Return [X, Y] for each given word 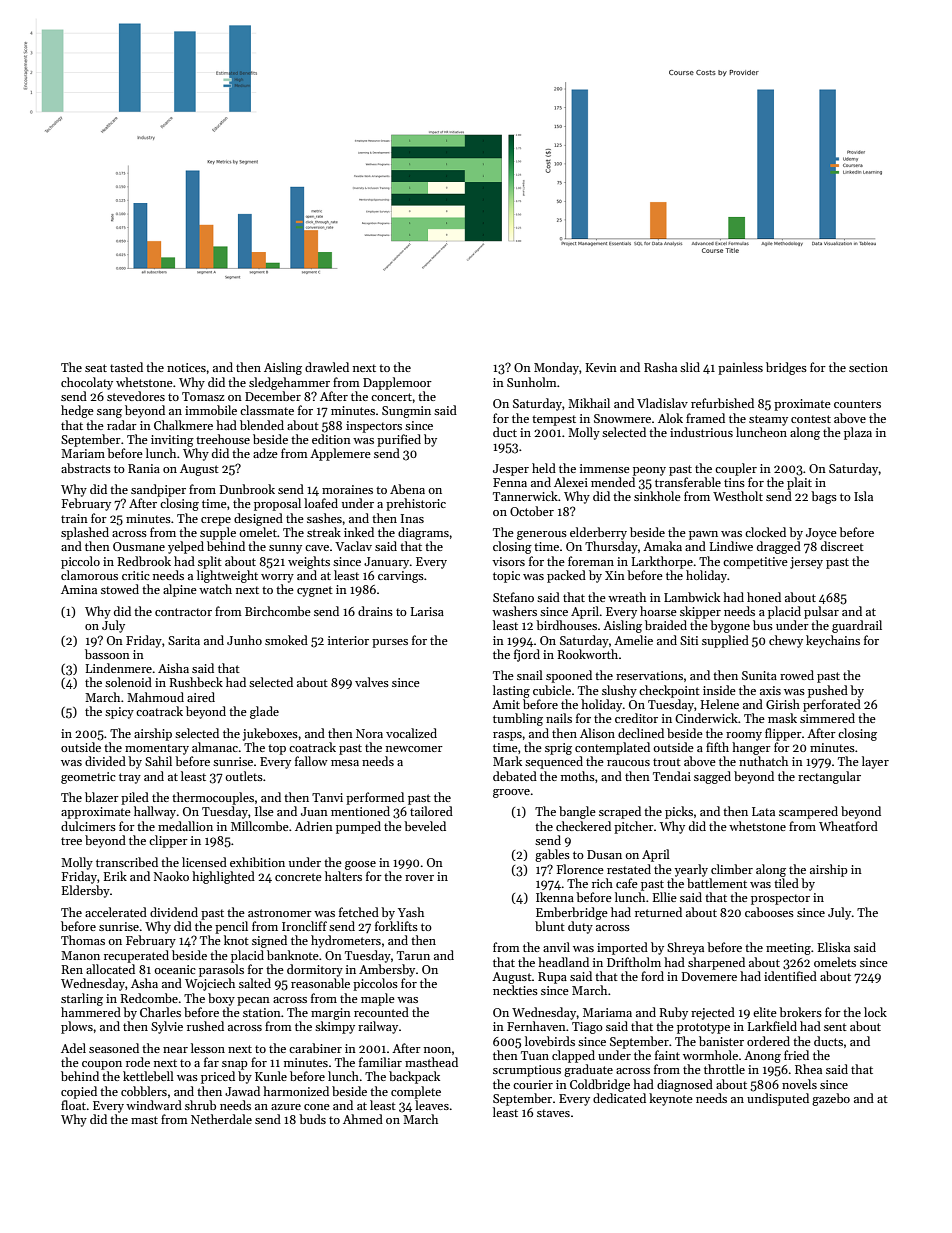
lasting [511, 691]
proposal [277, 504]
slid [690, 367]
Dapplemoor [397, 383]
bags [824, 497]
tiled [786, 883]
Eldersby [86, 891]
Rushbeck [196, 682]
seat [96, 368]
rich [602, 883]
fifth [717, 747]
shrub [200, 1105]
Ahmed [363, 1119]
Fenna [510, 482]
